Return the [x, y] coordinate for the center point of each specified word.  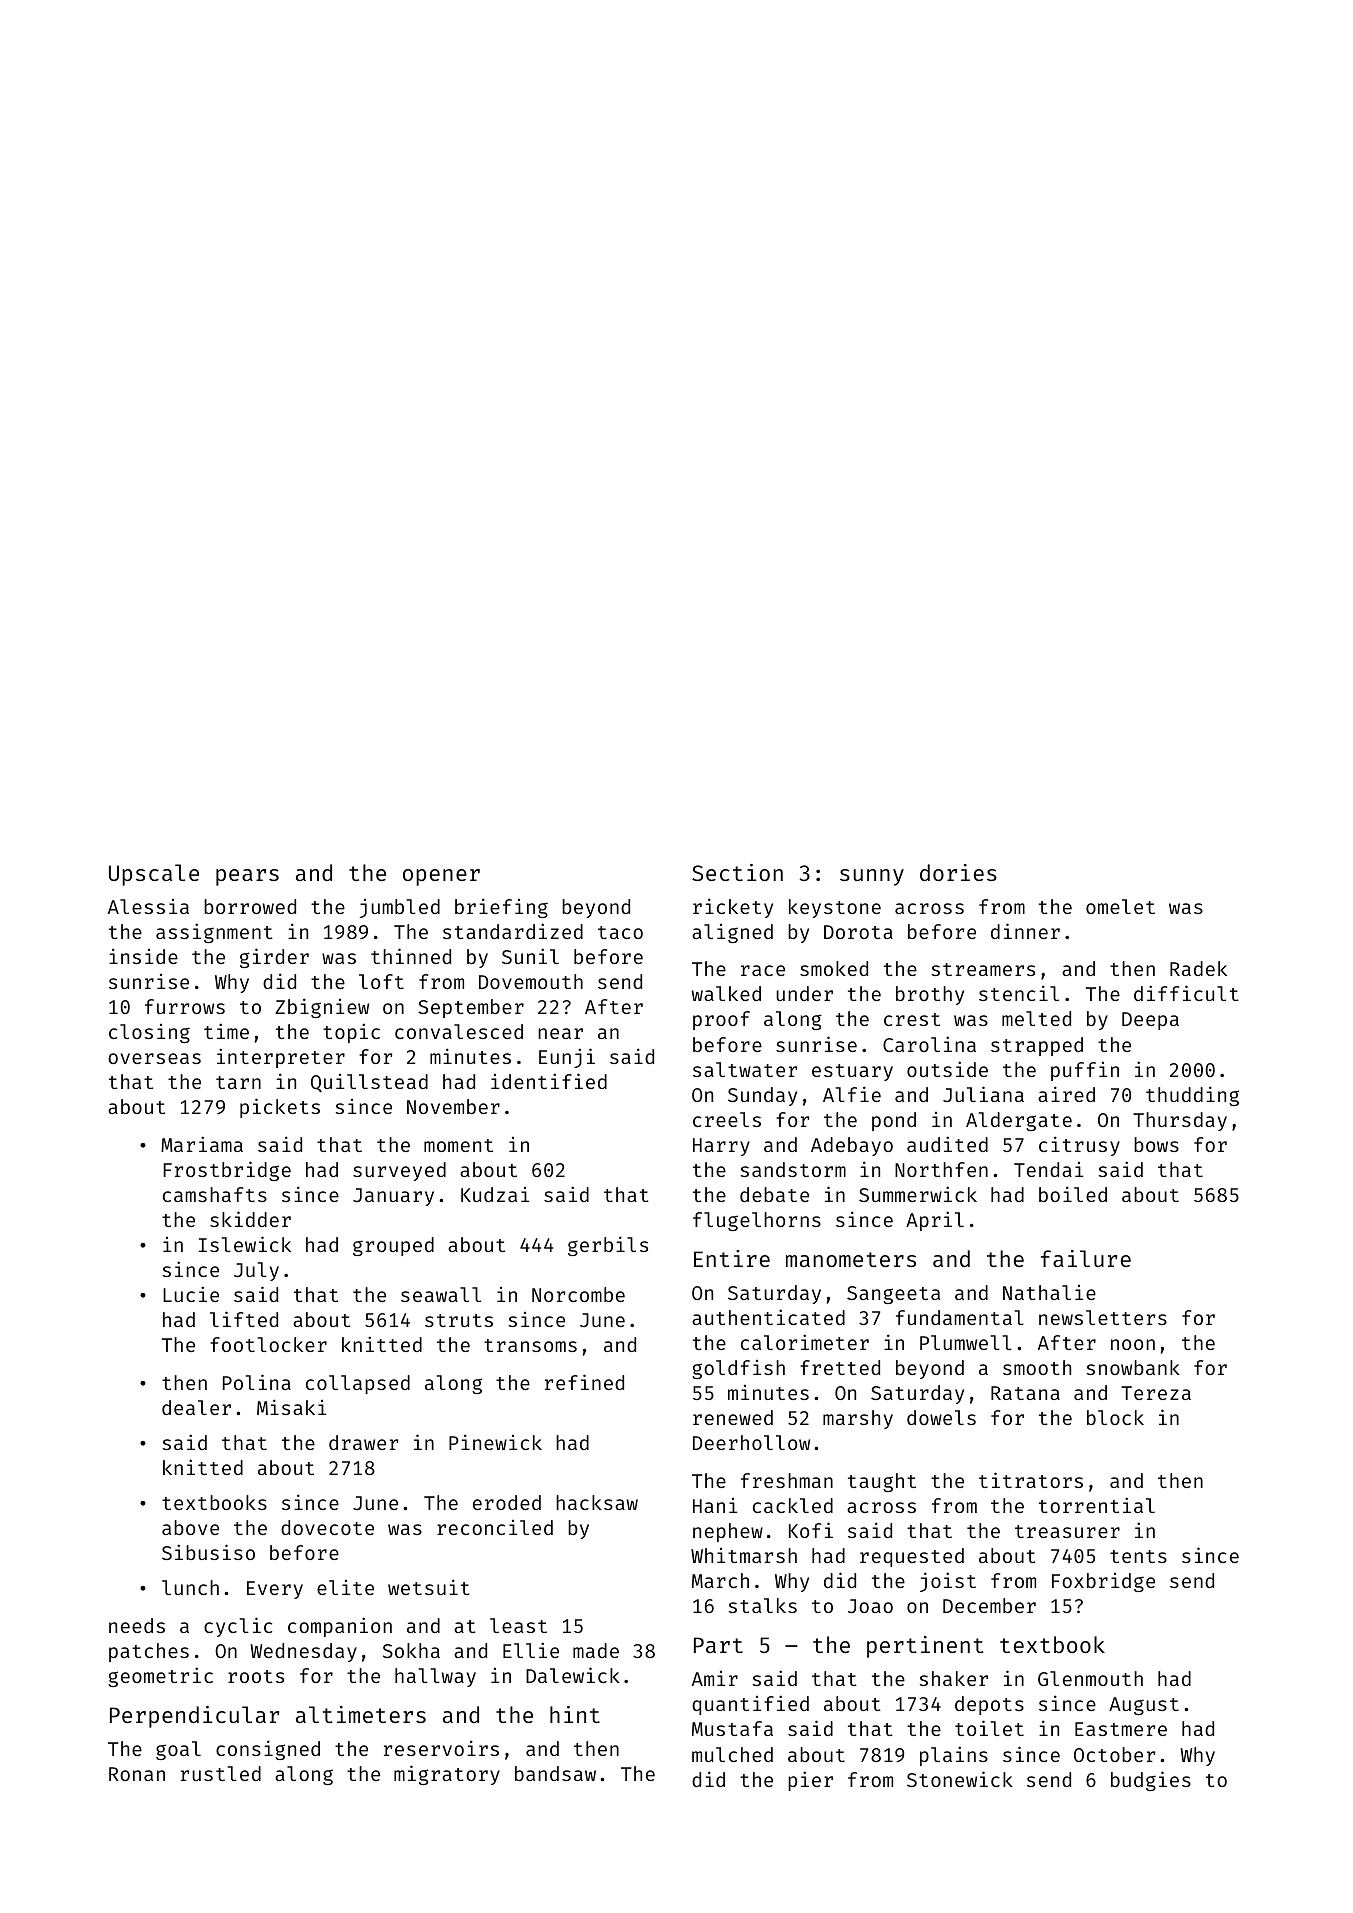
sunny [872, 877]
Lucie [191, 1294]
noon [1133, 1344]
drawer [363, 1442]
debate [774, 1194]
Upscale [154, 875]
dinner [1025, 931]
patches [149, 1652]
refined [584, 1382]
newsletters [1103, 1317]
